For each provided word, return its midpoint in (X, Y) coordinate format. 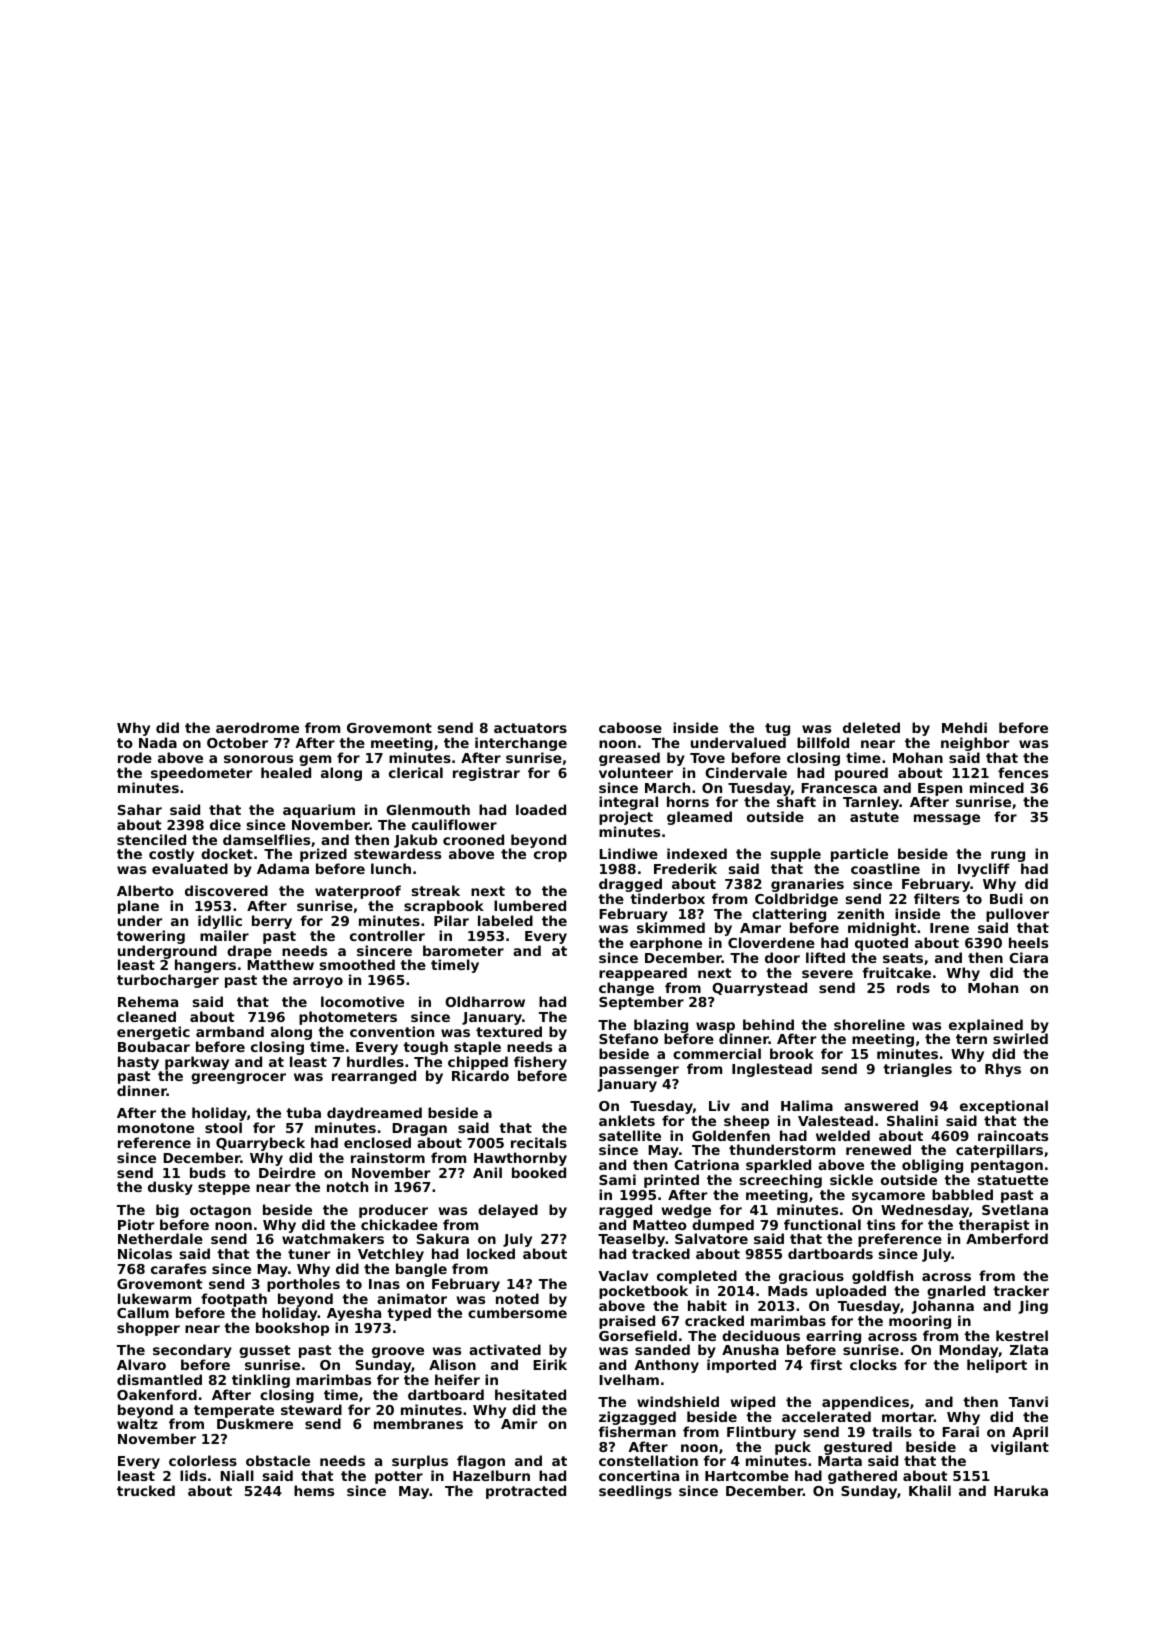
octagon (220, 1211)
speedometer (201, 774)
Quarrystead (759, 989)
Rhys (1003, 1070)
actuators (530, 728)
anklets (627, 1120)
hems (314, 1490)
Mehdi (964, 727)
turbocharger (168, 981)
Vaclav (623, 1275)
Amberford (1007, 1239)
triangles (917, 1070)
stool (223, 1128)
